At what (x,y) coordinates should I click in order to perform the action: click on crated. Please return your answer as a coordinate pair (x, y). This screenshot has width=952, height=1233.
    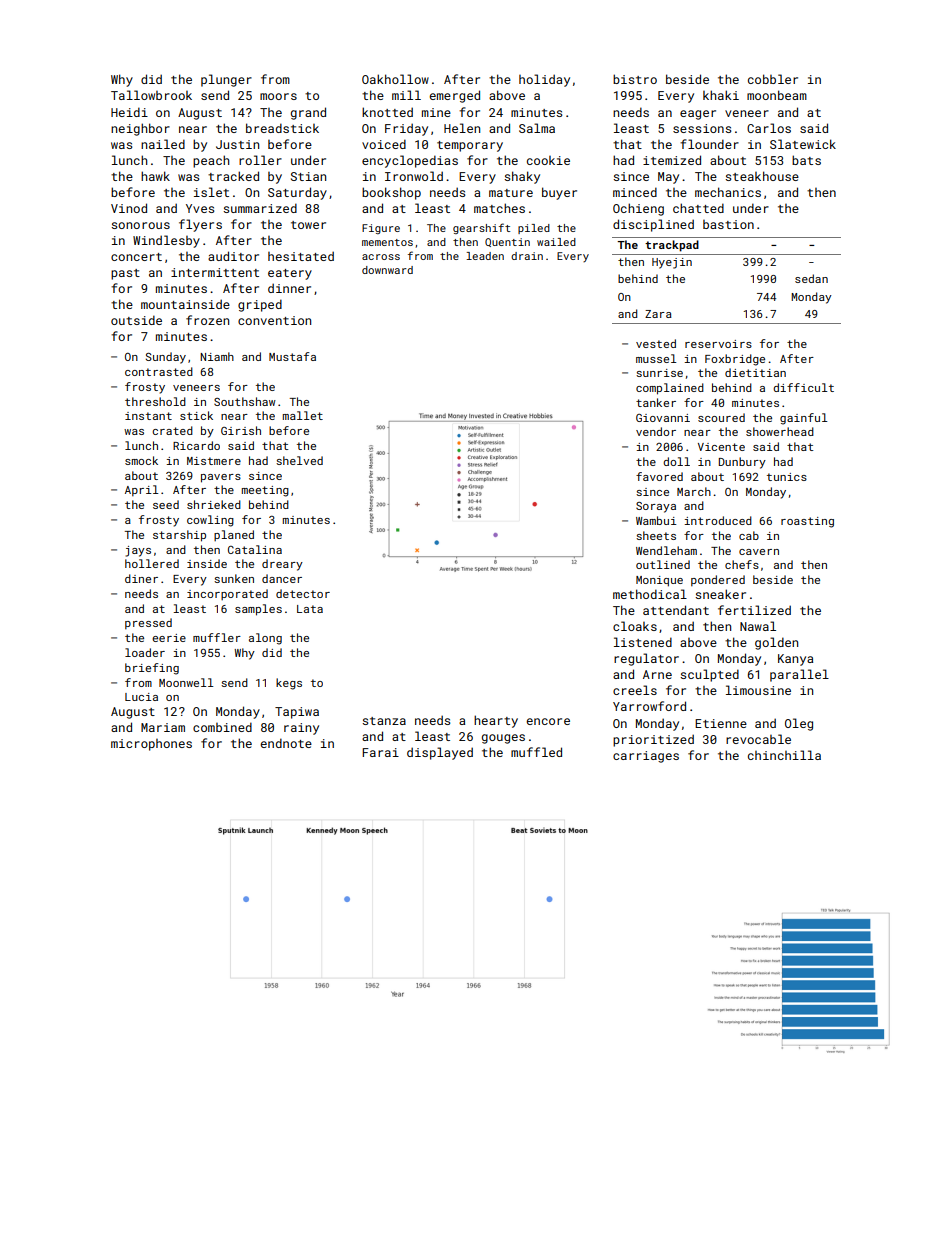
    Looking at the image, I should click on (172, 430).
